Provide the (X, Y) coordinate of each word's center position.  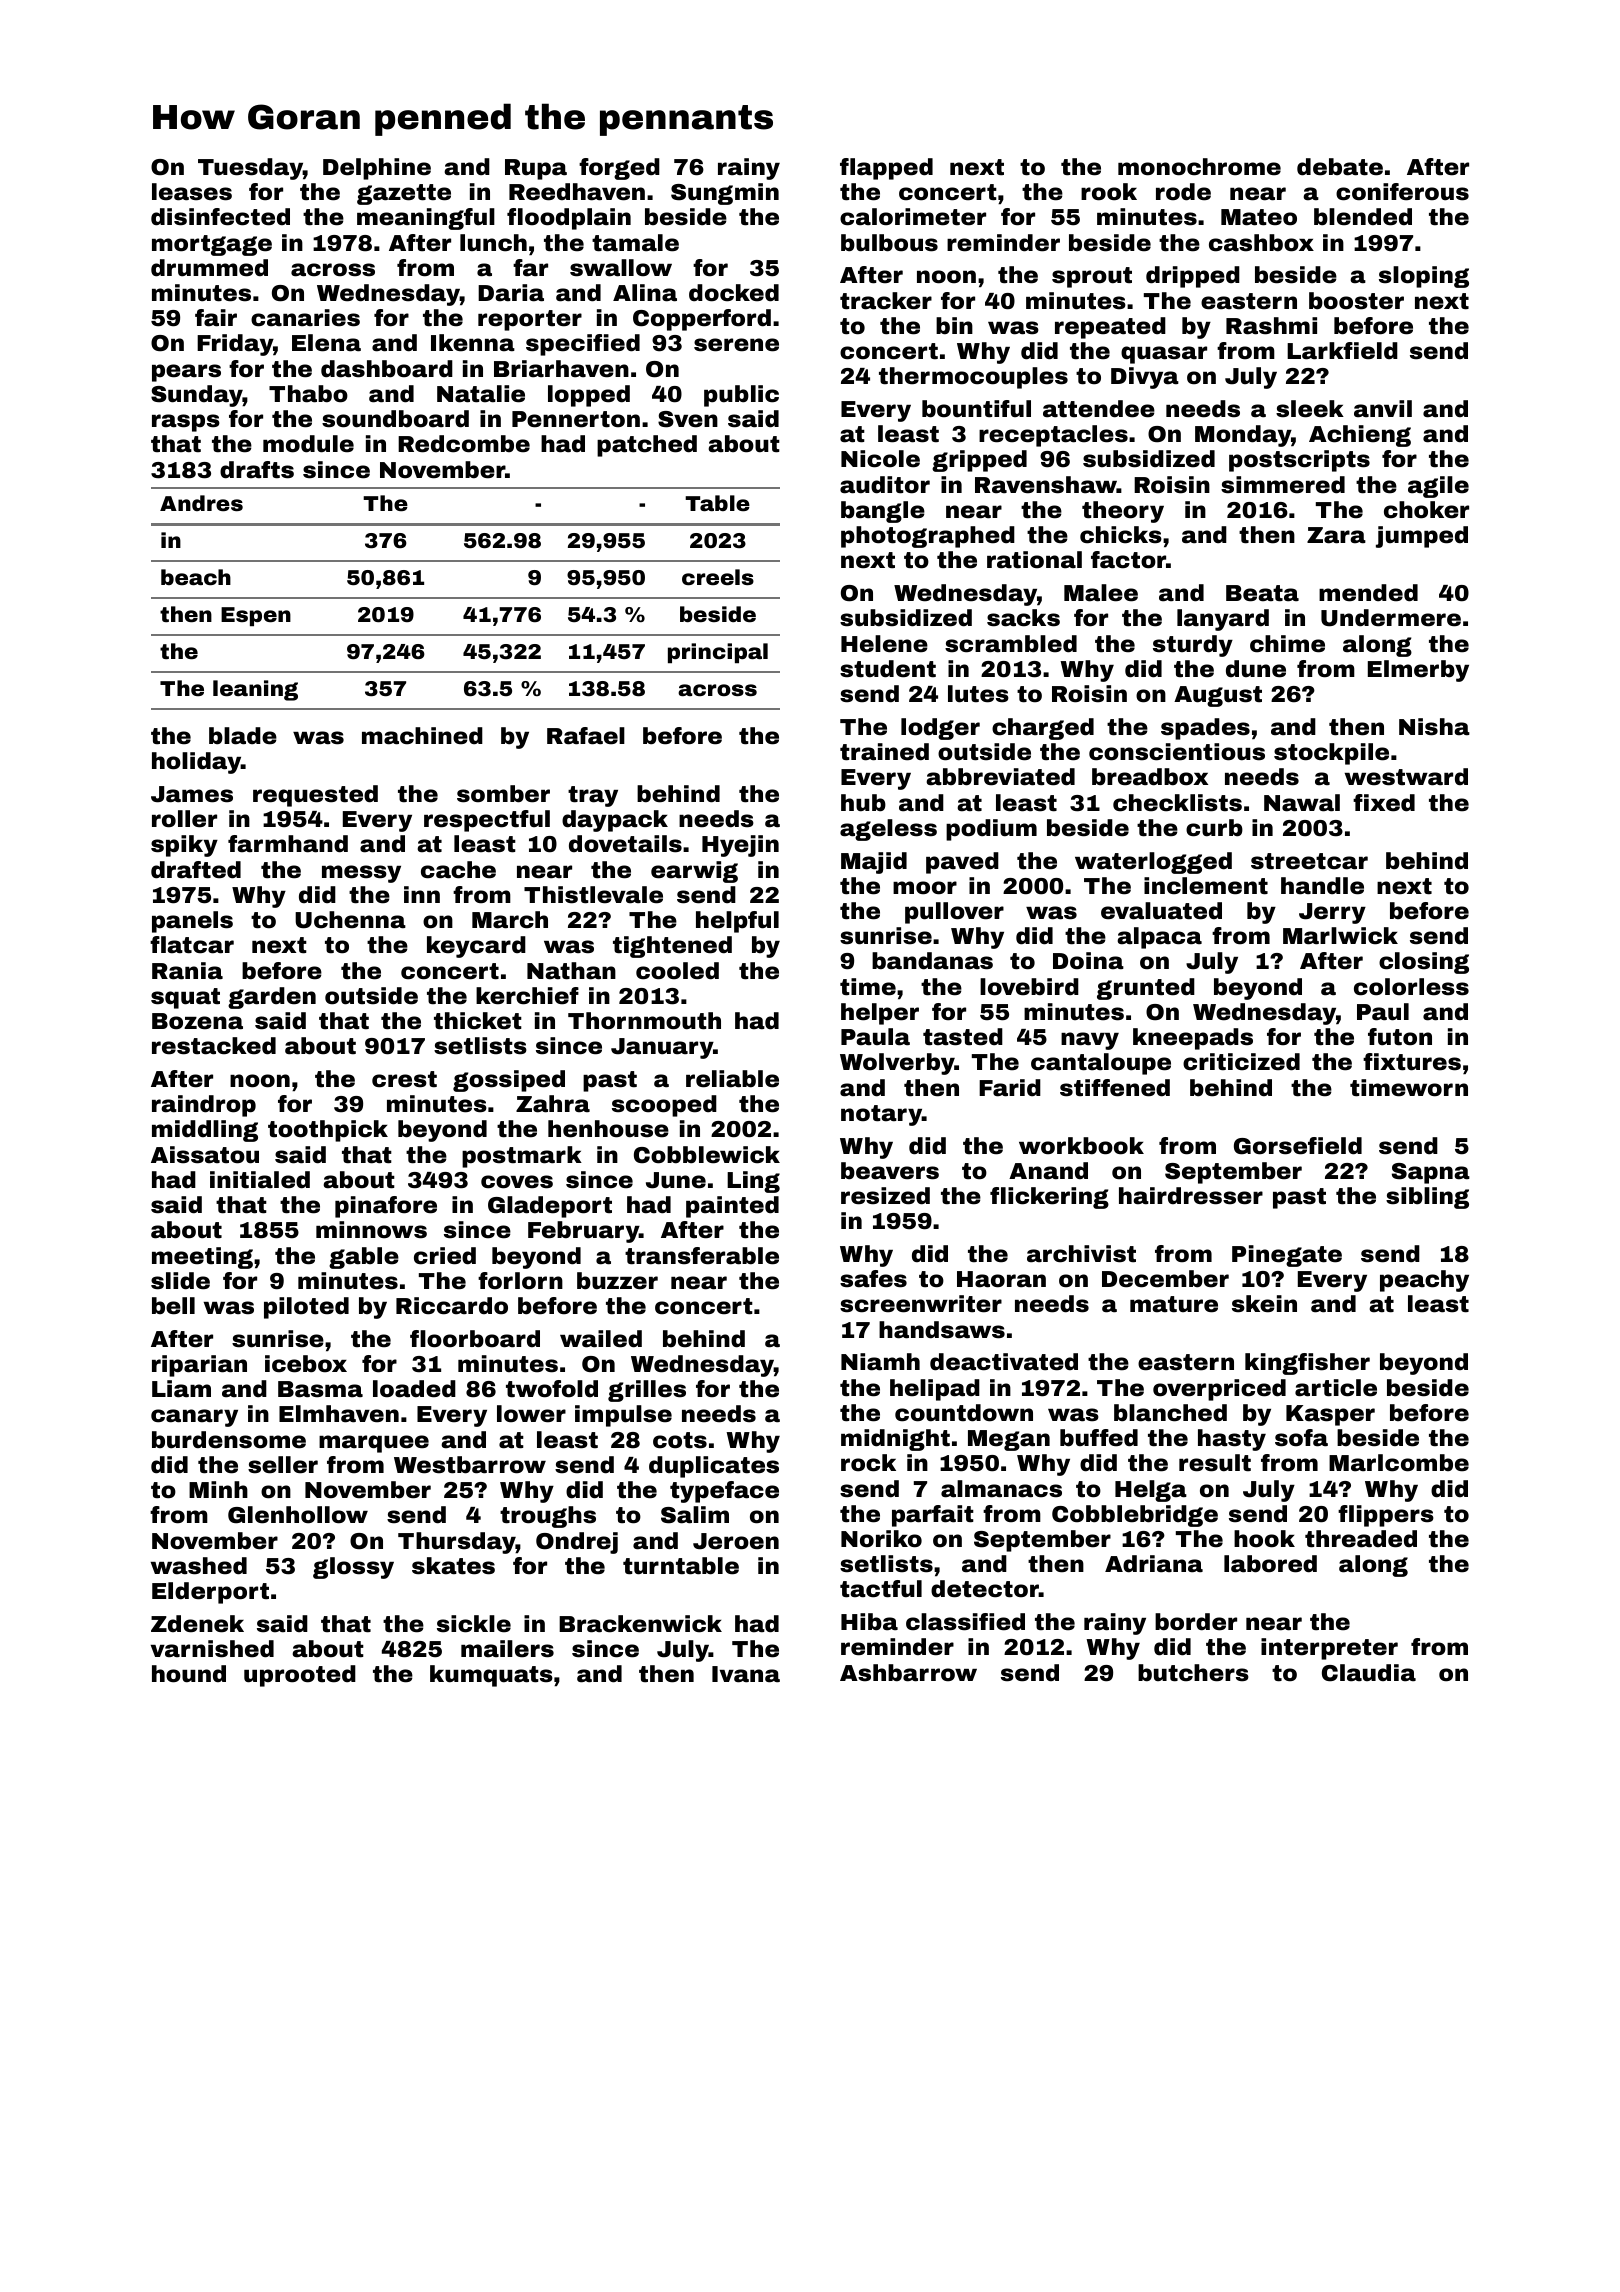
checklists (1177, 803)
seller (283, 1465)
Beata (1262, 593)
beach (196, 577)
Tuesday (250, 169)
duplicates (714, 1467)
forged (619, 169)
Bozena (197, 1021)
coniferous (1402, 192)
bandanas (932, 961)
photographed (928, 537)
